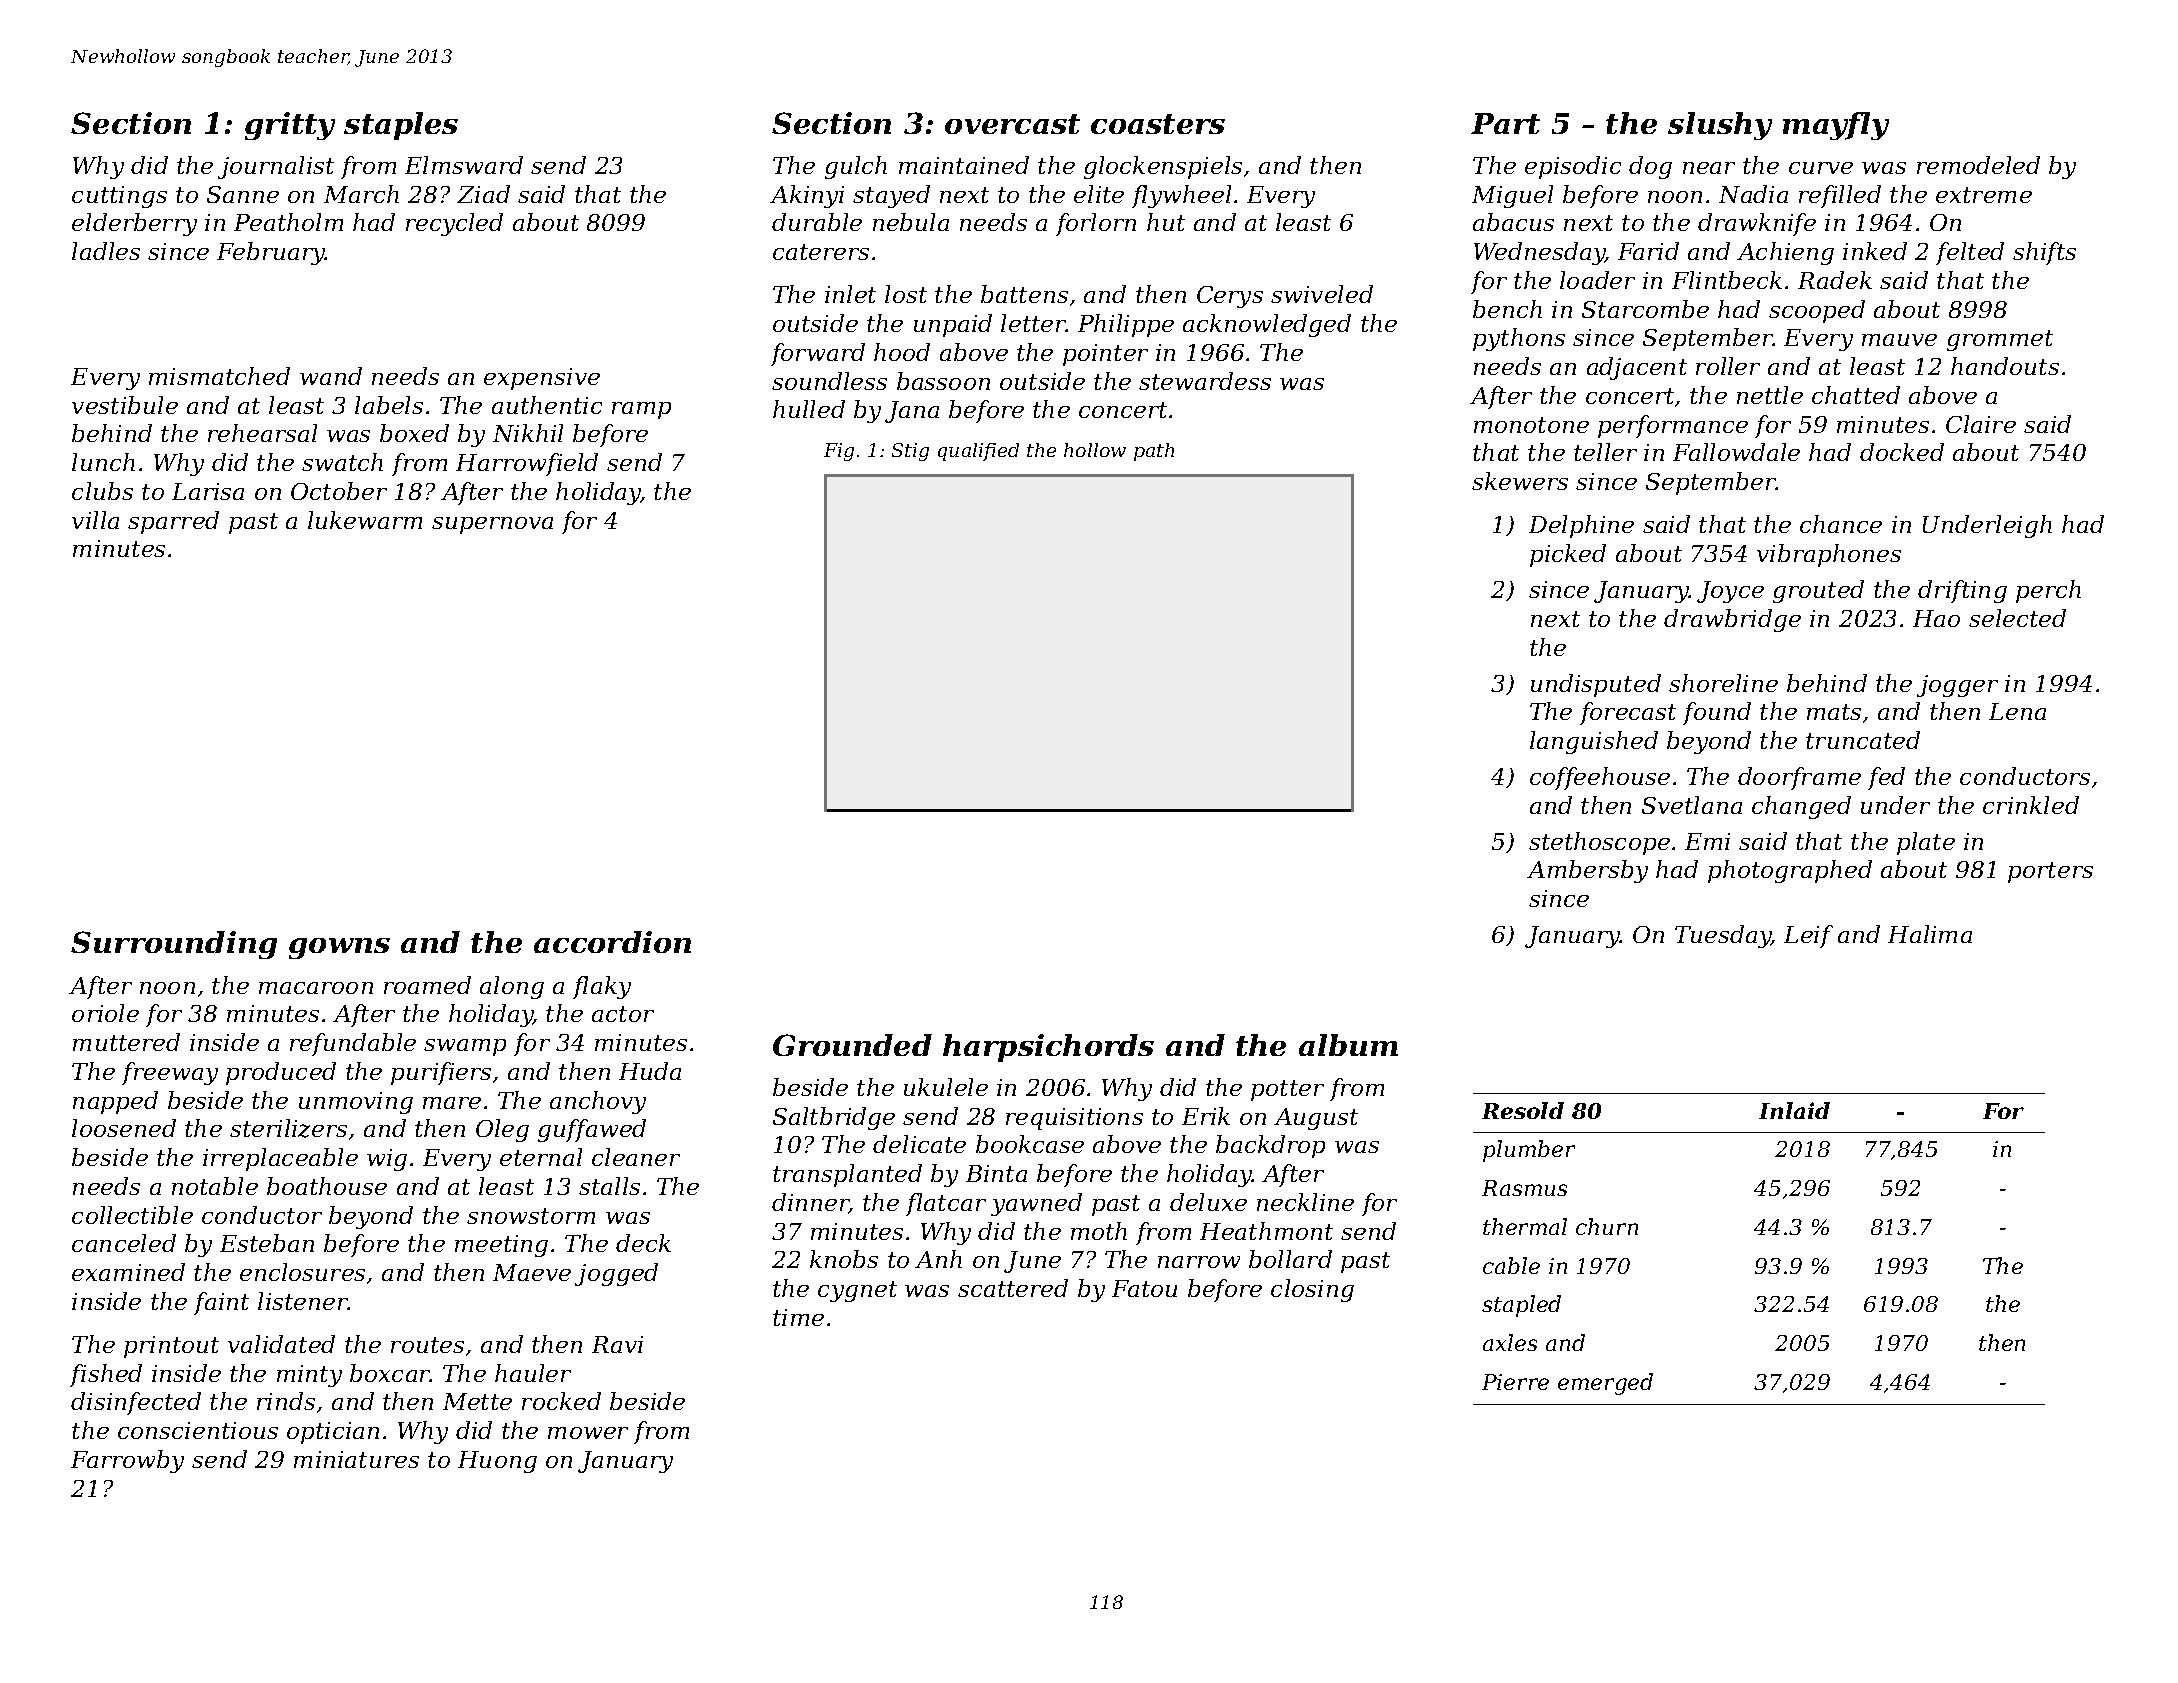 This screenshot has width=2178, height=1683. What do you see at coordinates (2017, 618) in the screenshot?
I see `selected` at bounding box center [2017, 618].
